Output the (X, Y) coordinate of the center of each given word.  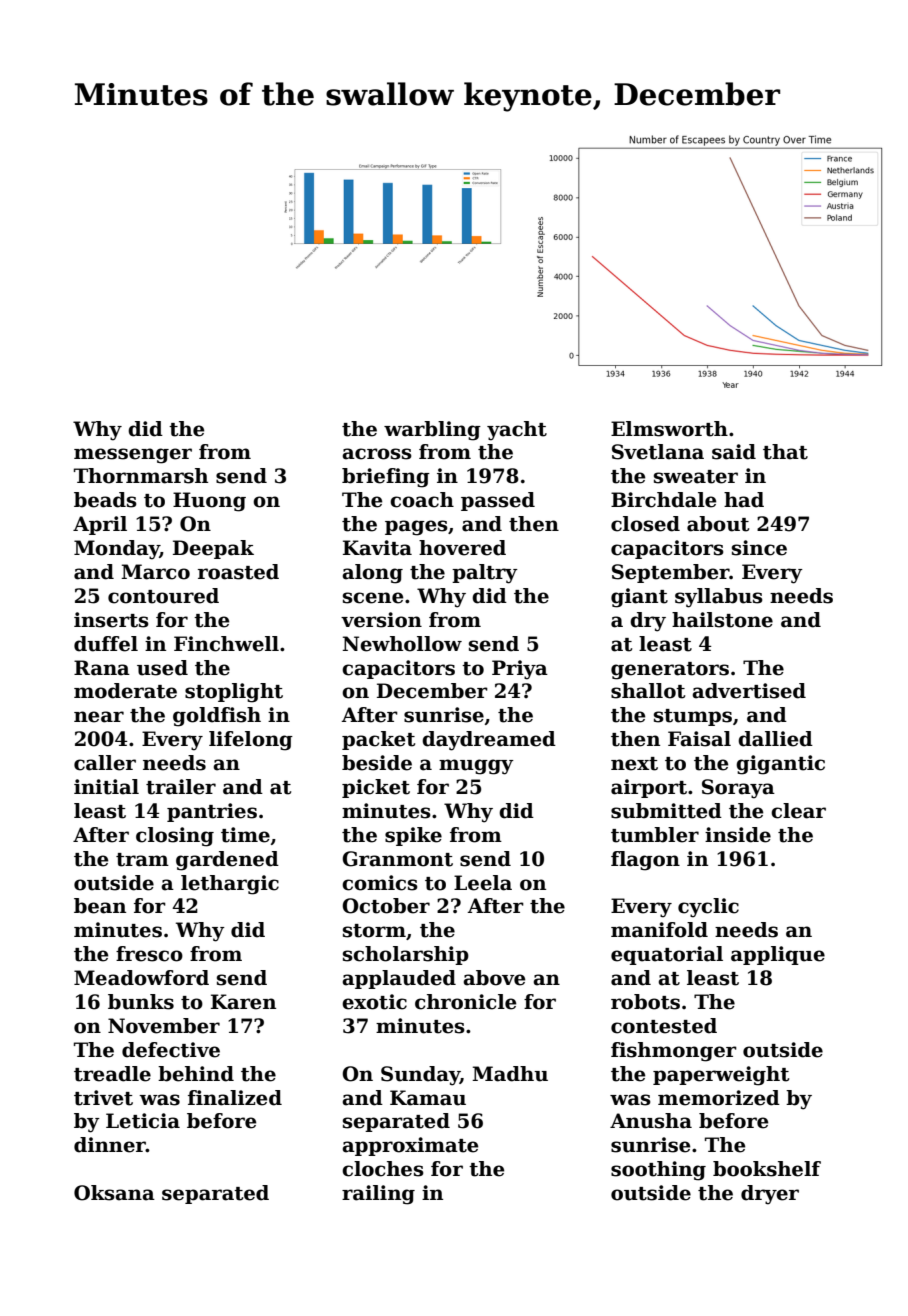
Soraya (738, 789)
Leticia (143, 1121)
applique (778, 955)
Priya (520, 670)
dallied (775, 739)
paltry (485, 574)
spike (413, 836)
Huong (209, 502)
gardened (227, 861)
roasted (238, 572)
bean (100, 906)
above (494, 978)
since (759, 548)
